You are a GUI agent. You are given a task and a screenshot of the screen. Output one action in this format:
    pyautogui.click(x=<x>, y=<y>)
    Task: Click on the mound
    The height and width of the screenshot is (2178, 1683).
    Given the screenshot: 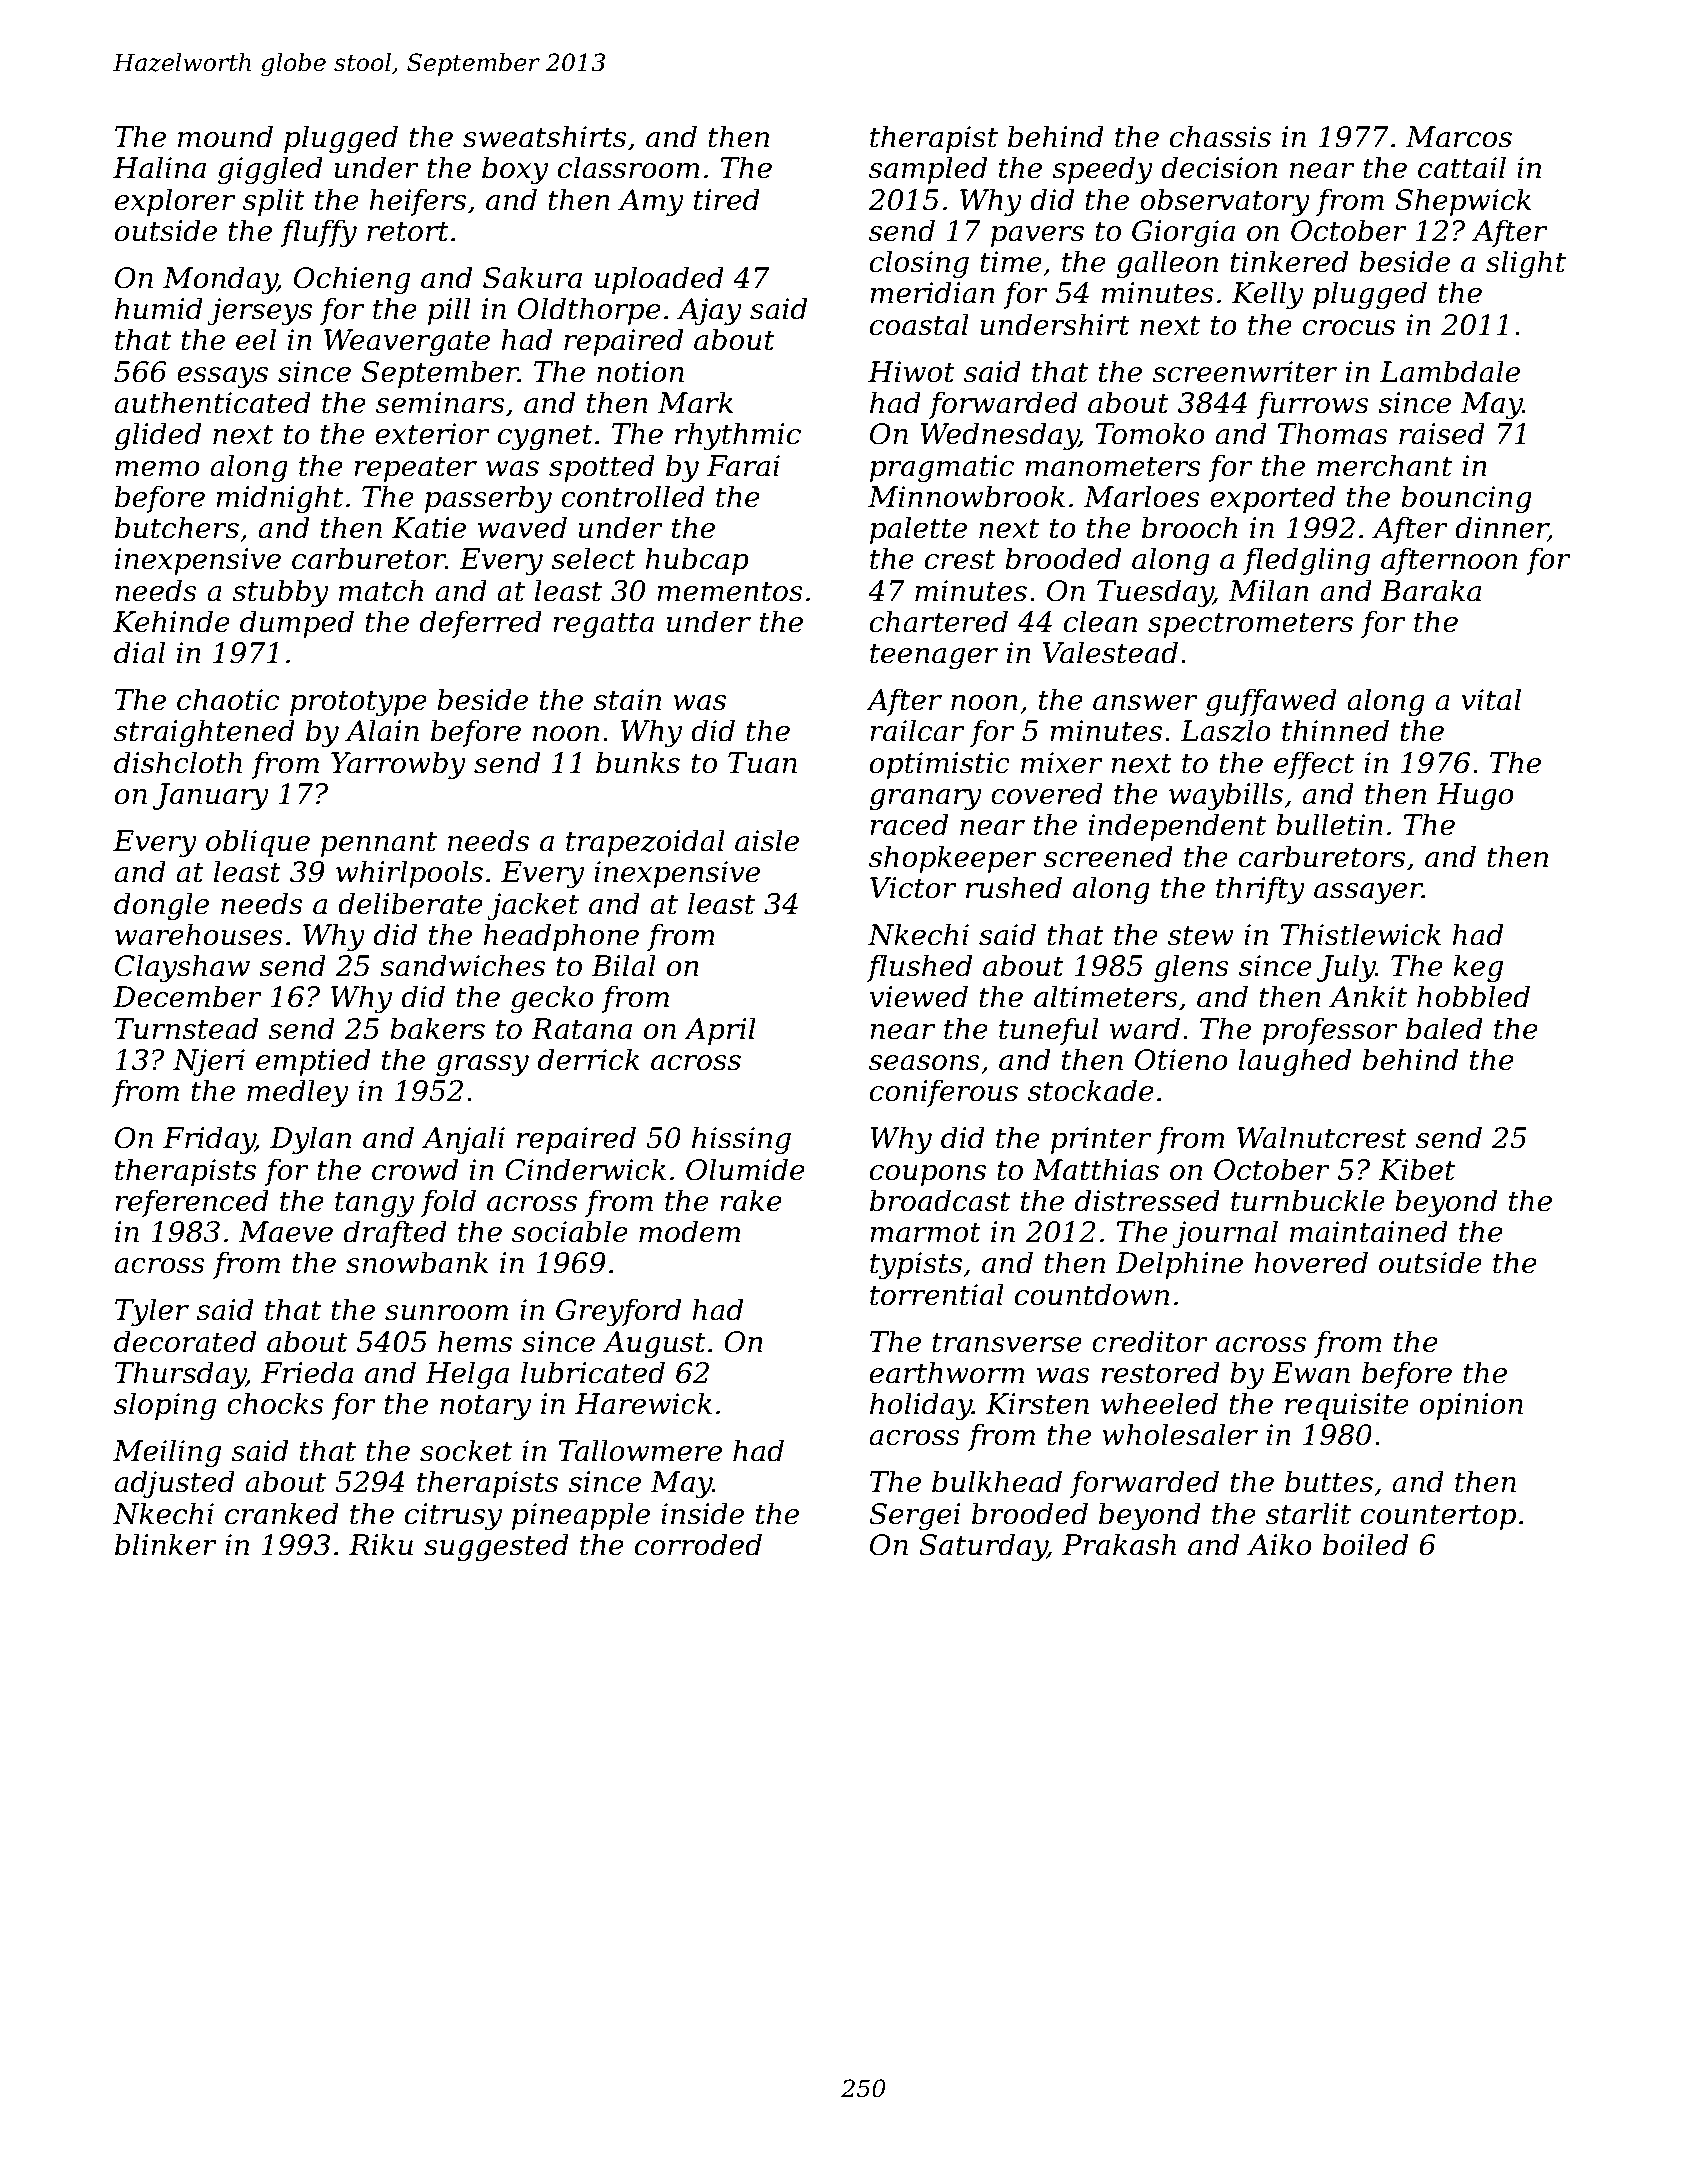 What is the action you would take?
    pyautogui.click(x=225, y=136)
